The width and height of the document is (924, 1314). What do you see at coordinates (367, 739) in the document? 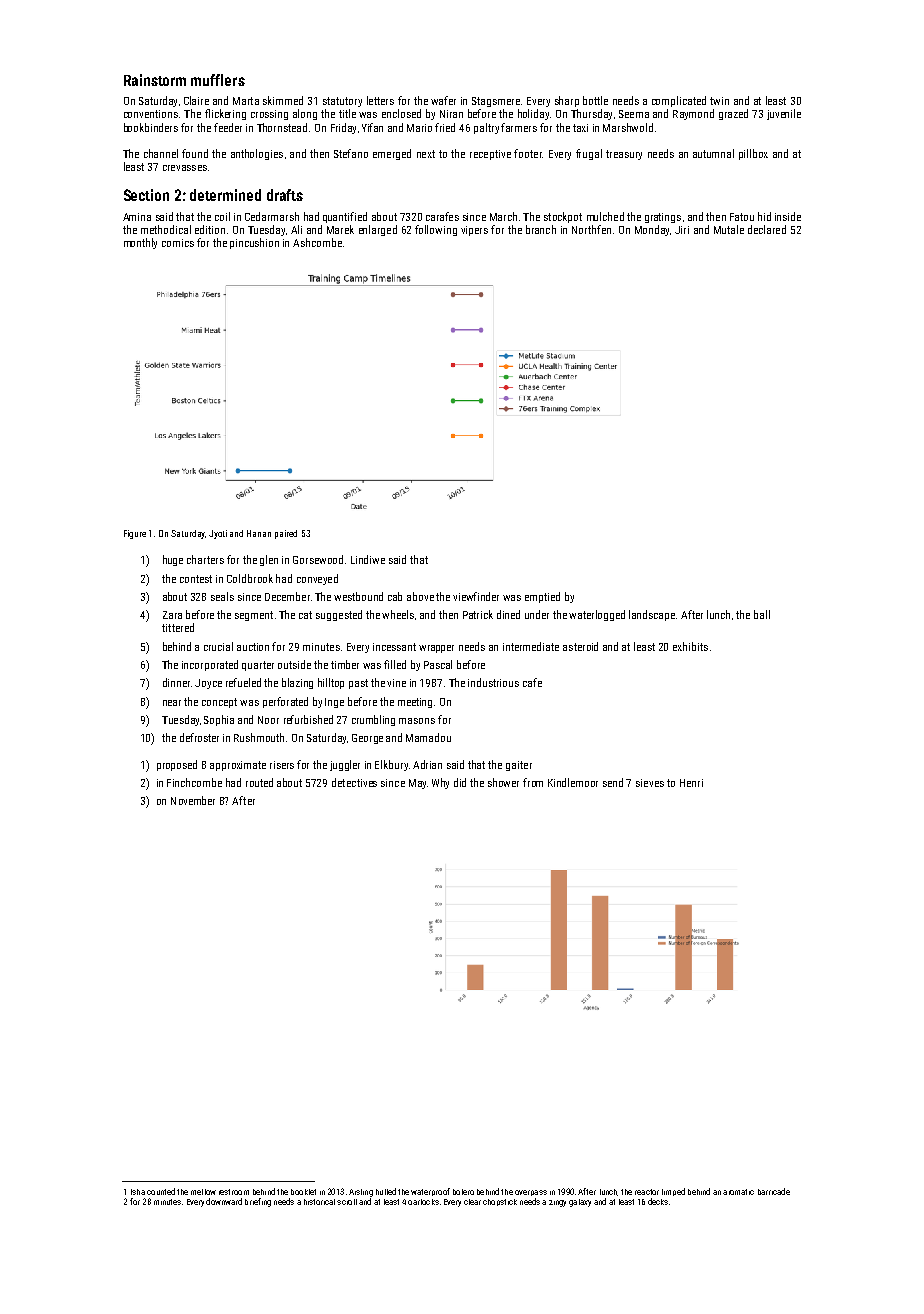
I see `George` at bounding box center [367, 739].
